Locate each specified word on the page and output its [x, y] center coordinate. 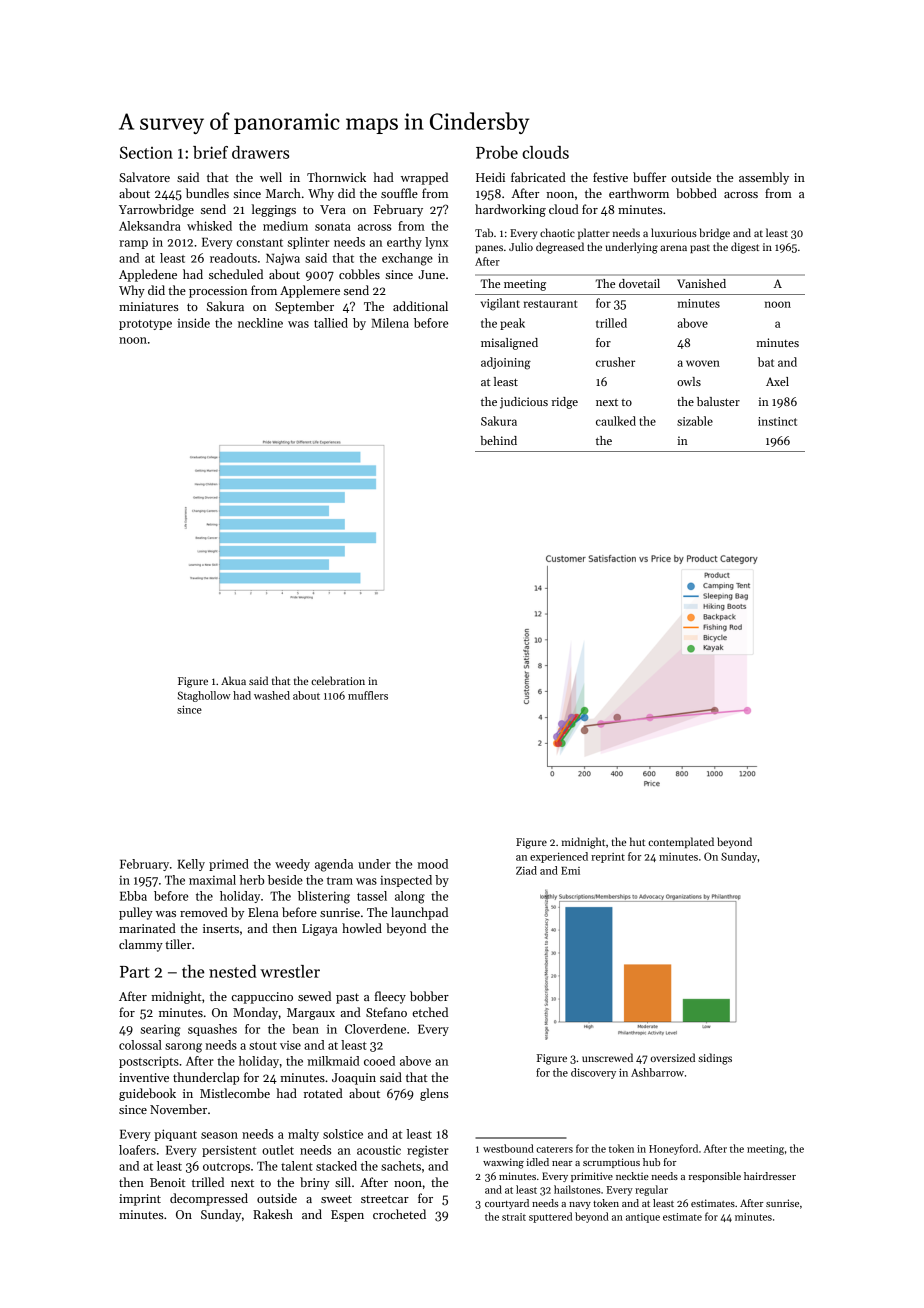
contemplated [681, 842]
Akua [233, 680]
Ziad [526, 870]
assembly [764, 178]
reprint [608, 858]
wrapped [424, 178]
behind [498, 440]
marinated [147, 928]
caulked [616, 421]
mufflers [368, 695]
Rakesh [273, 1214]
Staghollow [204, 696]
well [271, 177]
